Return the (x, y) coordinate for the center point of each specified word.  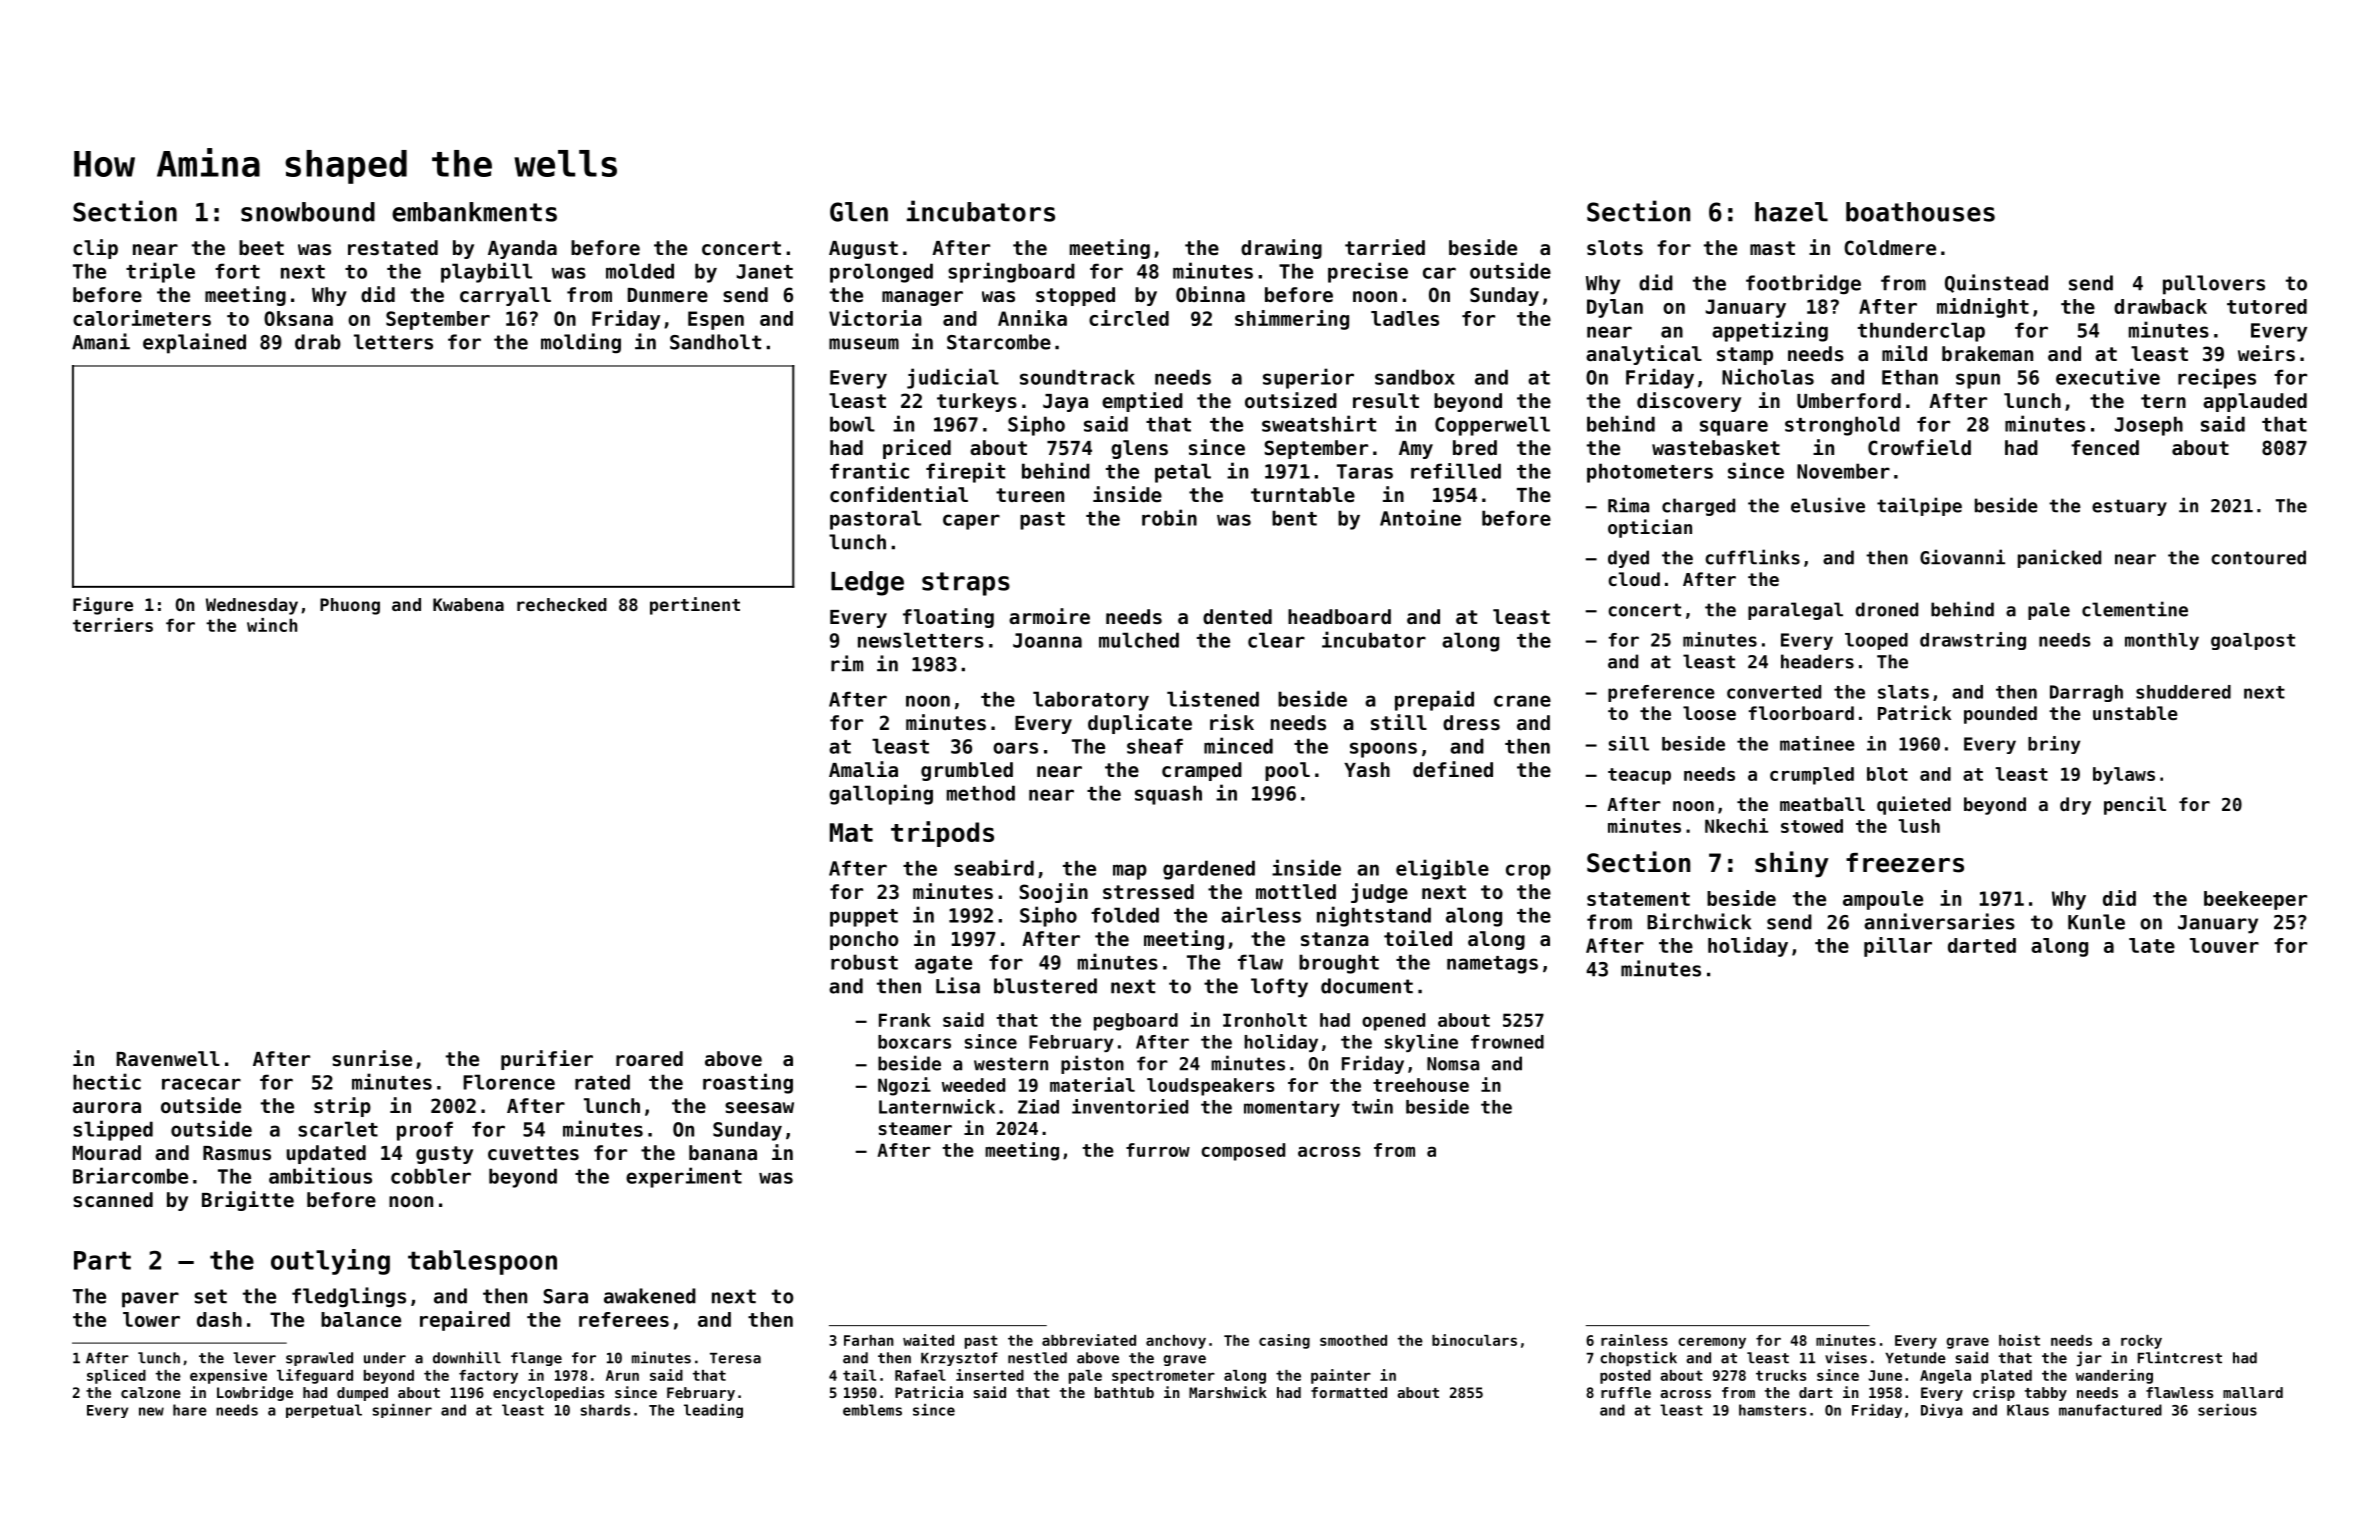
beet (261, 248)
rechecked (562, 604)
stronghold (1842, 426)
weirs (2266, 353)
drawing (1281, 249)
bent (1294, 518)
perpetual (324, 1411)
